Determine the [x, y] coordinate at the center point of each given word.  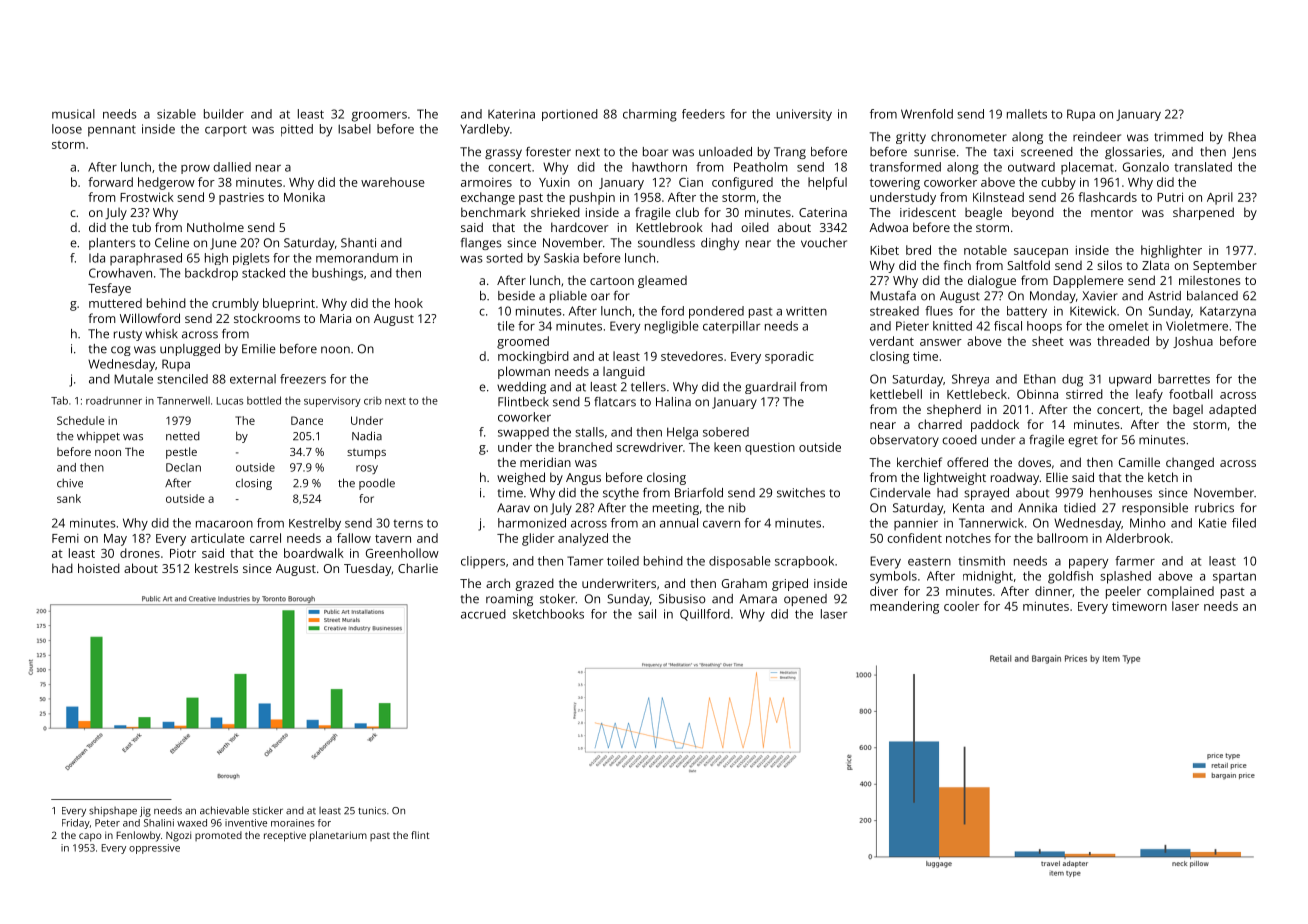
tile [506, 326]
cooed [959, 440]
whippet [98, 437]
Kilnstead [998, 197]
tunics [372, 811]
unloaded [725, 152]
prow [195, 169]
